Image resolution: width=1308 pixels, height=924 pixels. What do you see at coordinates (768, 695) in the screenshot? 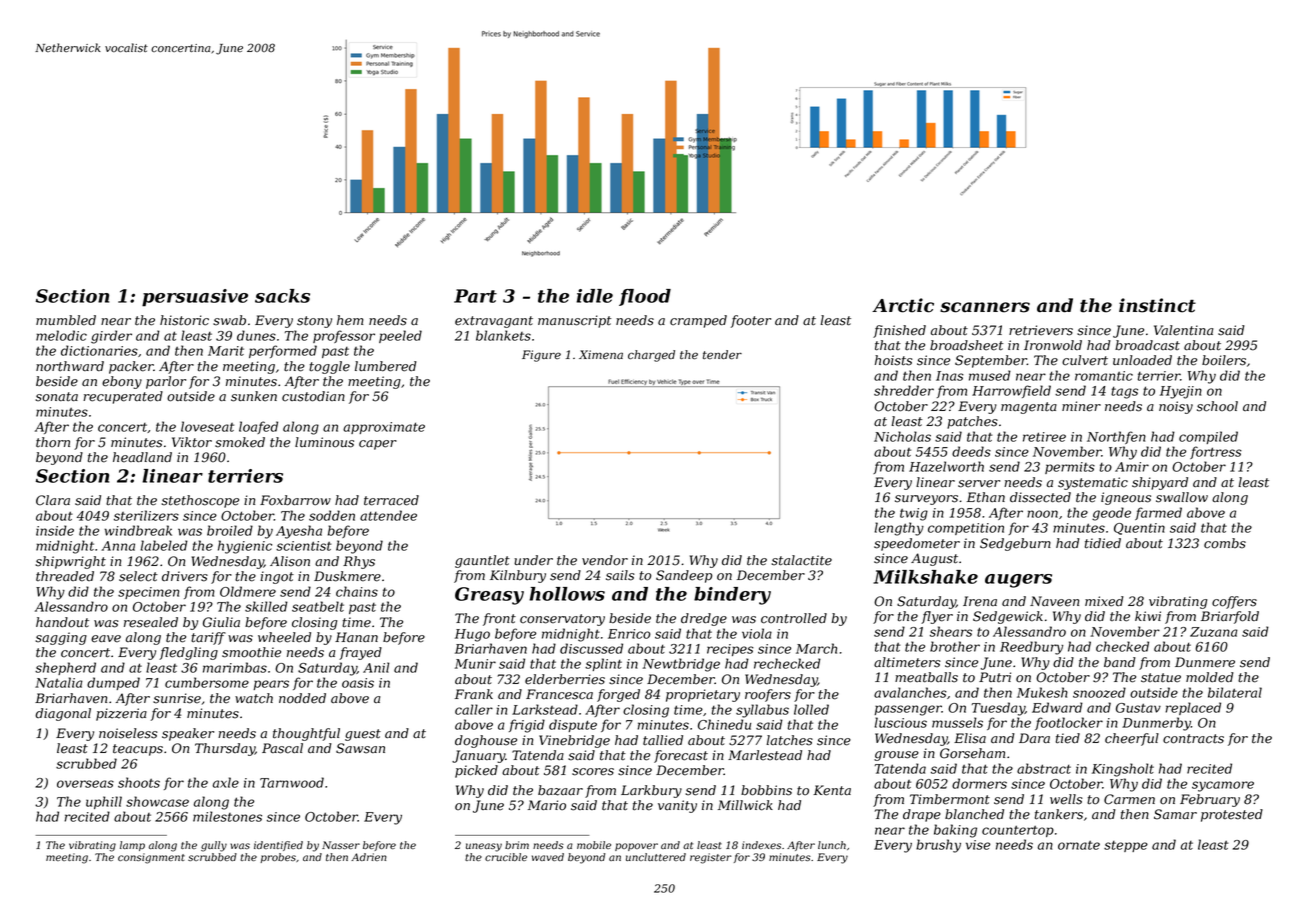
I see `roofers` at bounding box center [768, 695].
